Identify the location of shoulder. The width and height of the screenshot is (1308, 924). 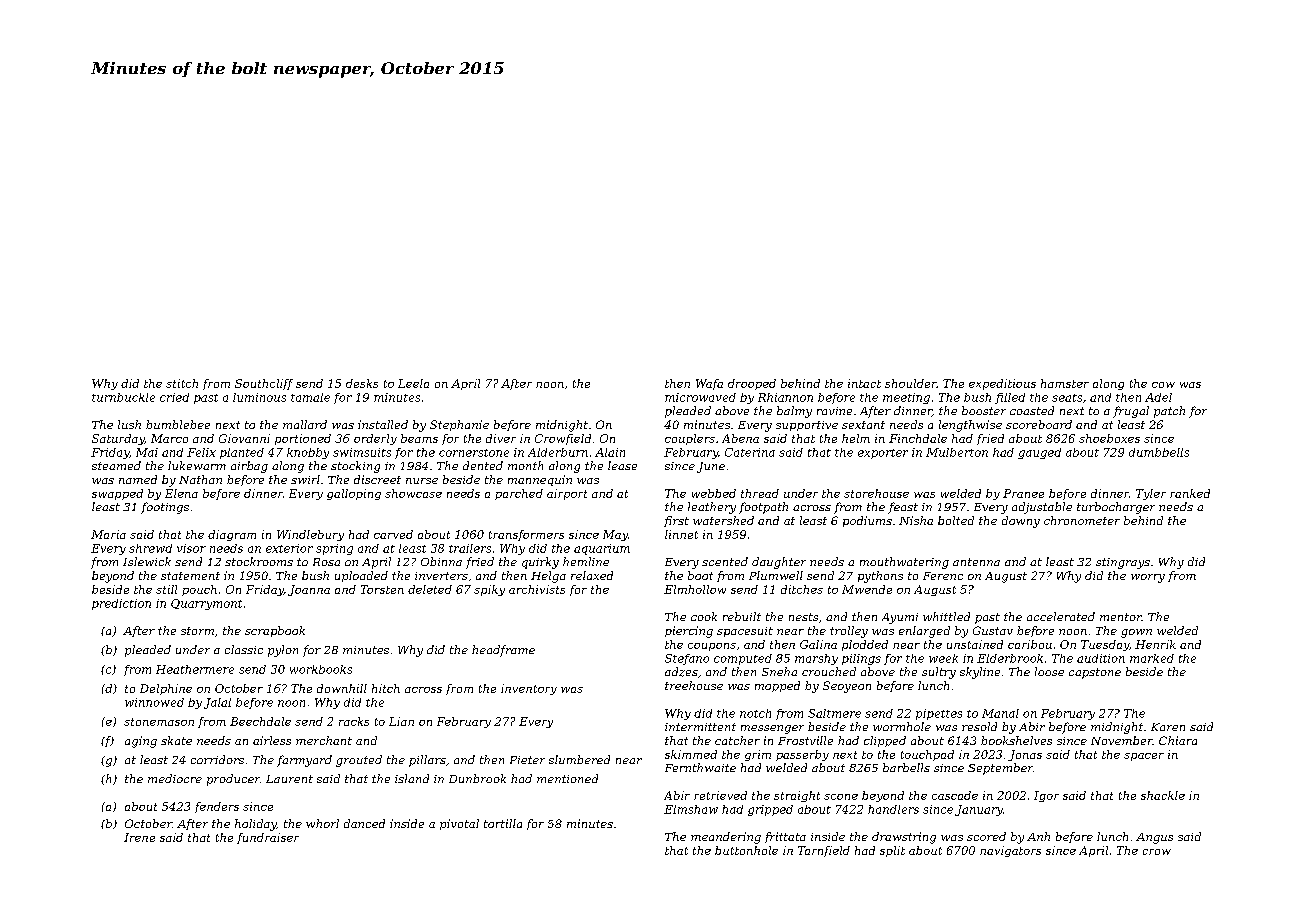
(911, 383).
